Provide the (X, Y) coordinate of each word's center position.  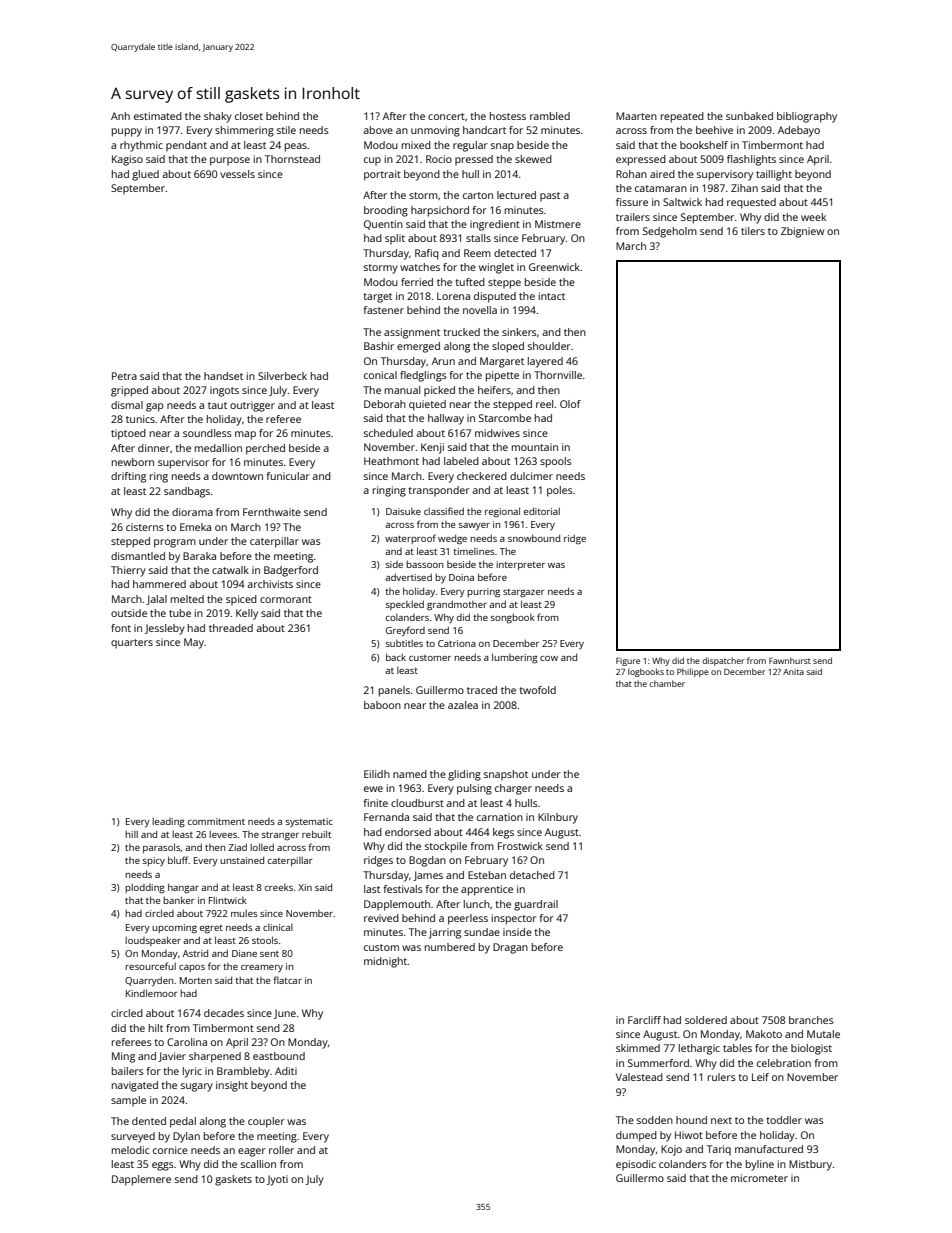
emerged (418, 347)
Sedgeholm (670, 232)
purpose (230, 161)
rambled (550, 116)
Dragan (510, 948)
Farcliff (644, 1020)
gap (155, 407)
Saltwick (682, 202)
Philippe (693, 672)
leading (168, 823)
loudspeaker (153, 941)
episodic (636, 1165)
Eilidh (377, 774)
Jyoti (277, 1180)
